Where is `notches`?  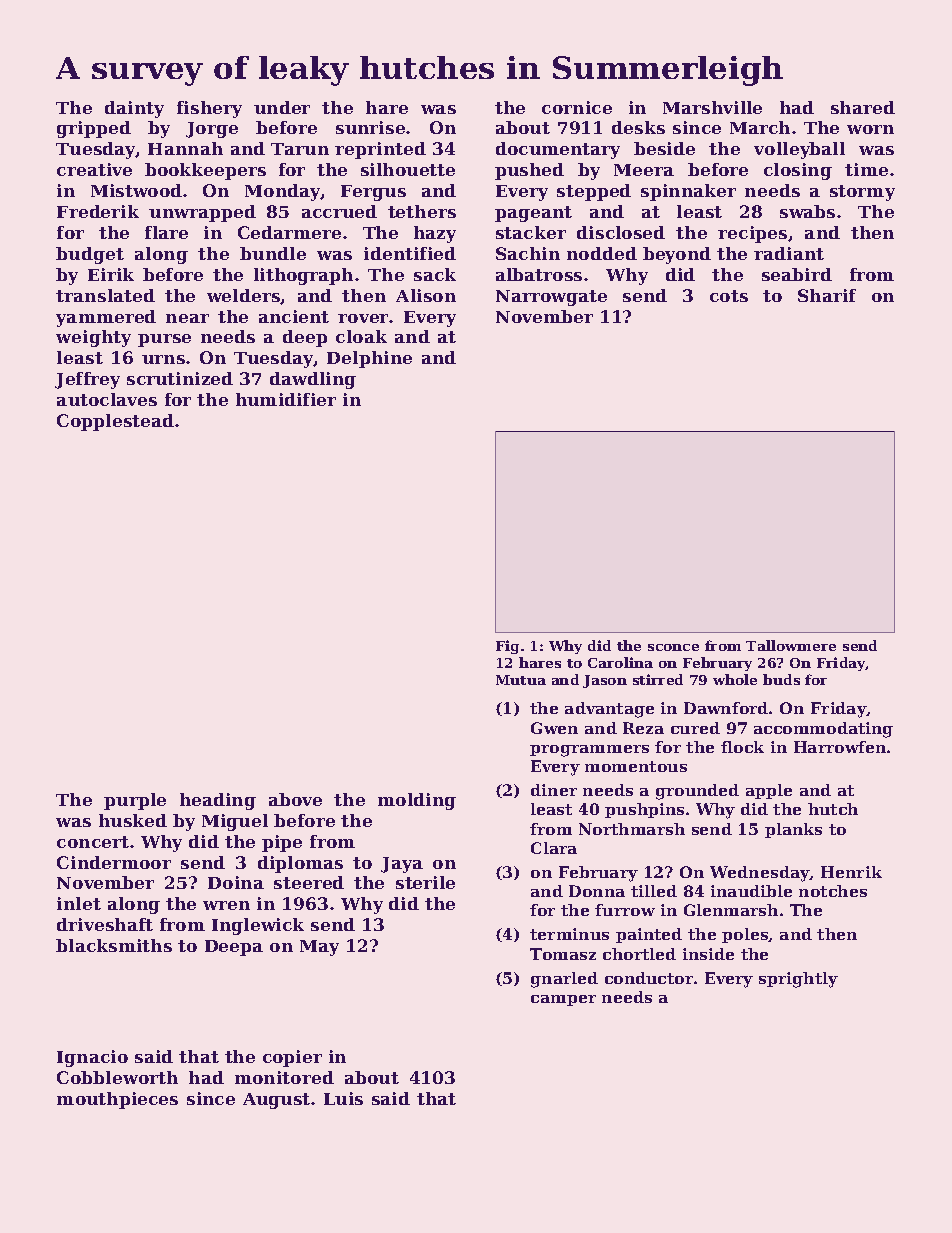 notches is located at coordinates (833, 891).
